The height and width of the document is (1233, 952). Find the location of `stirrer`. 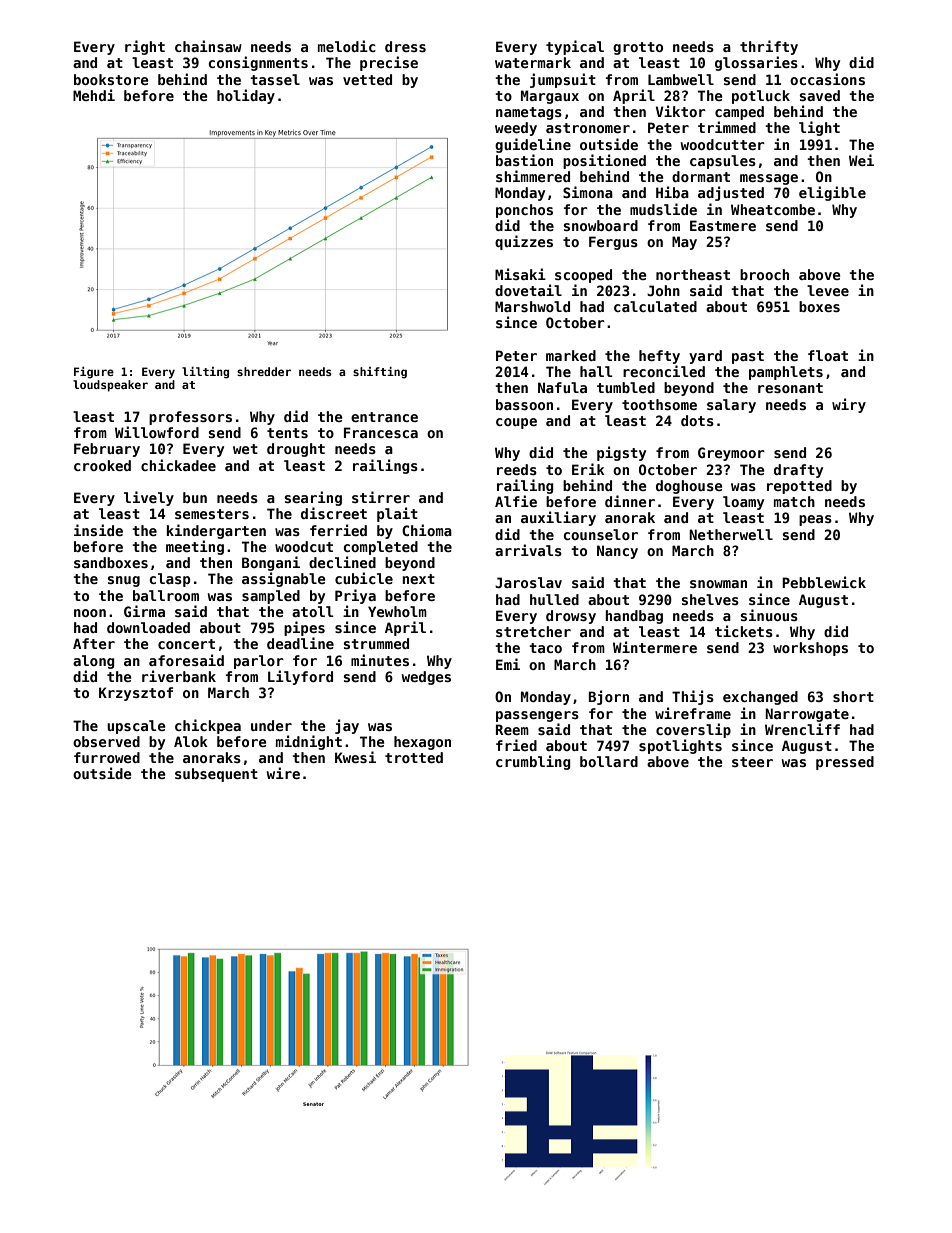

stirrer is located at coordinates (381, 497).
